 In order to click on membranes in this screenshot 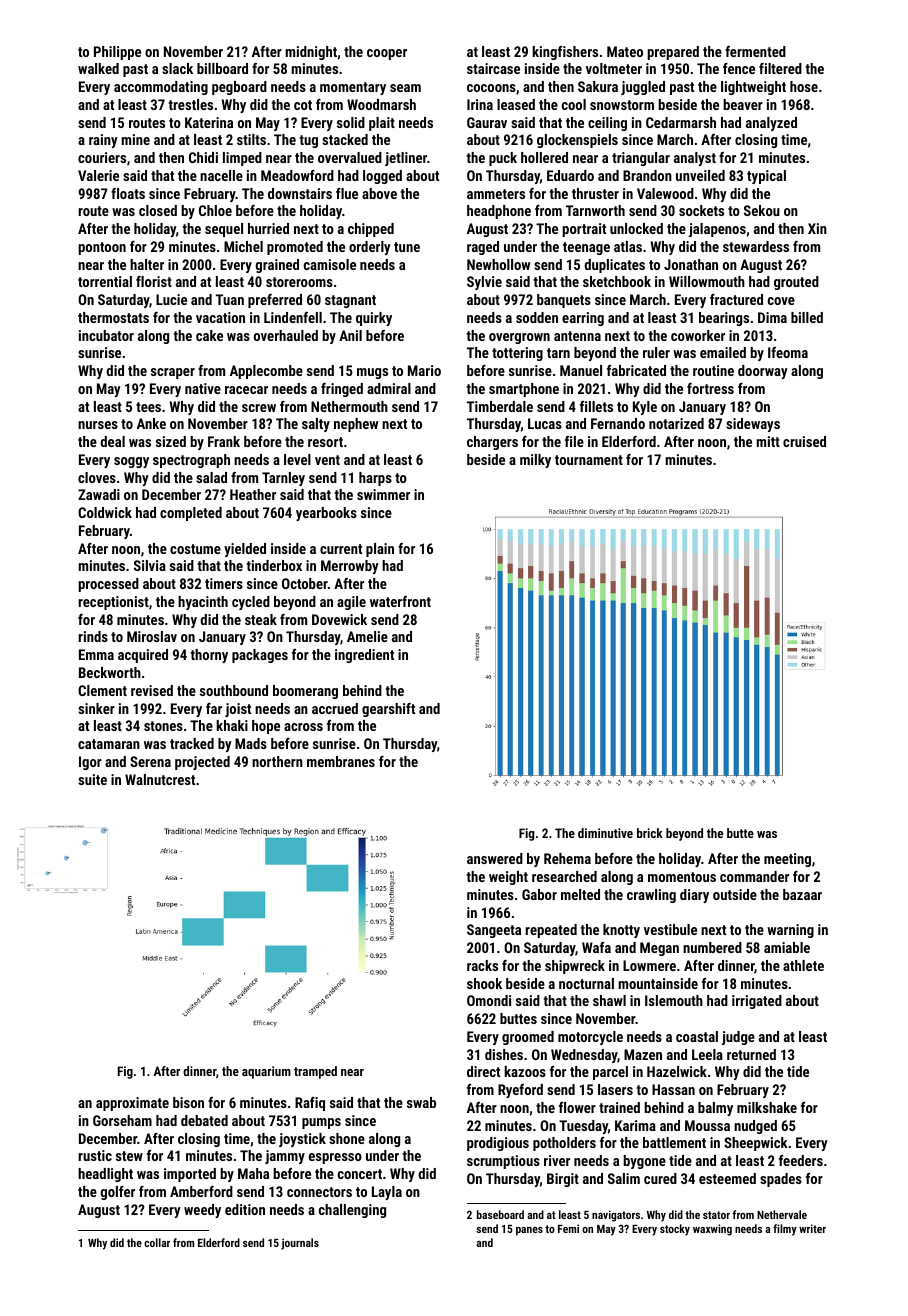, I will do `click(341, 761)`.
